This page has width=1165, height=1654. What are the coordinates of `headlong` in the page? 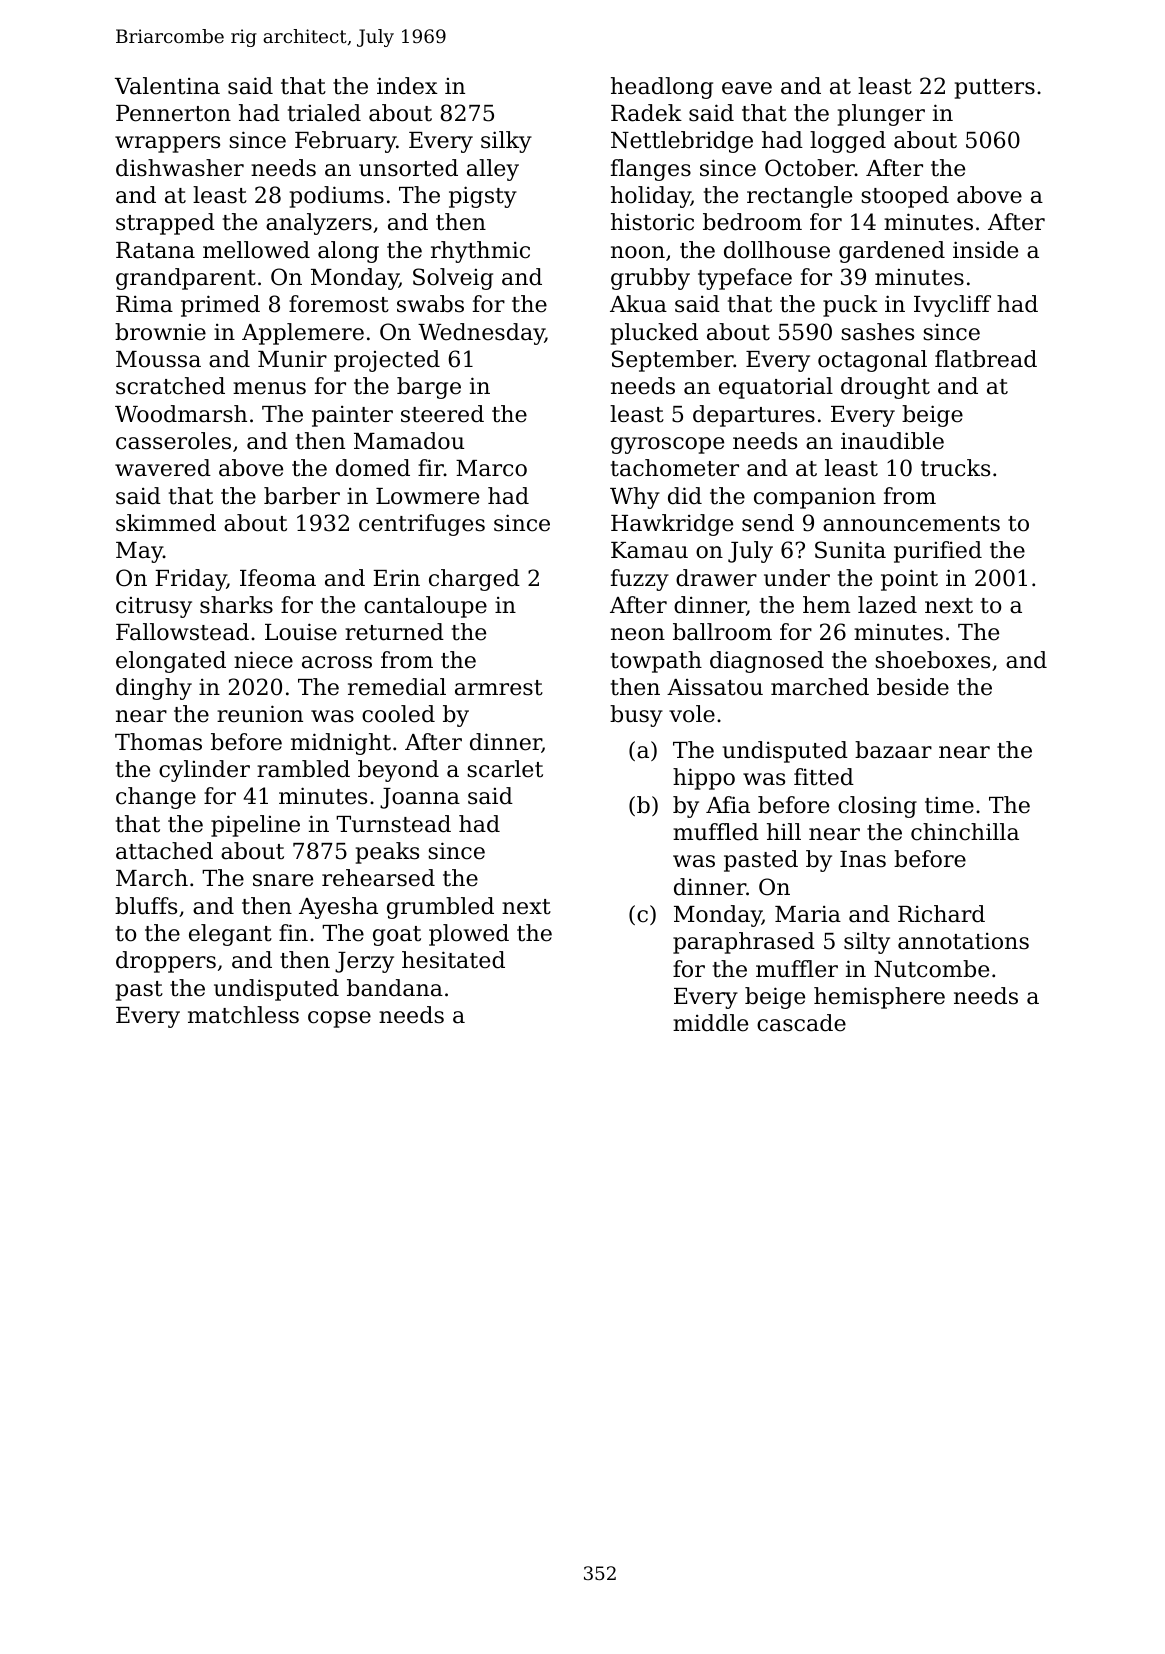 It's located at (662, 88).
